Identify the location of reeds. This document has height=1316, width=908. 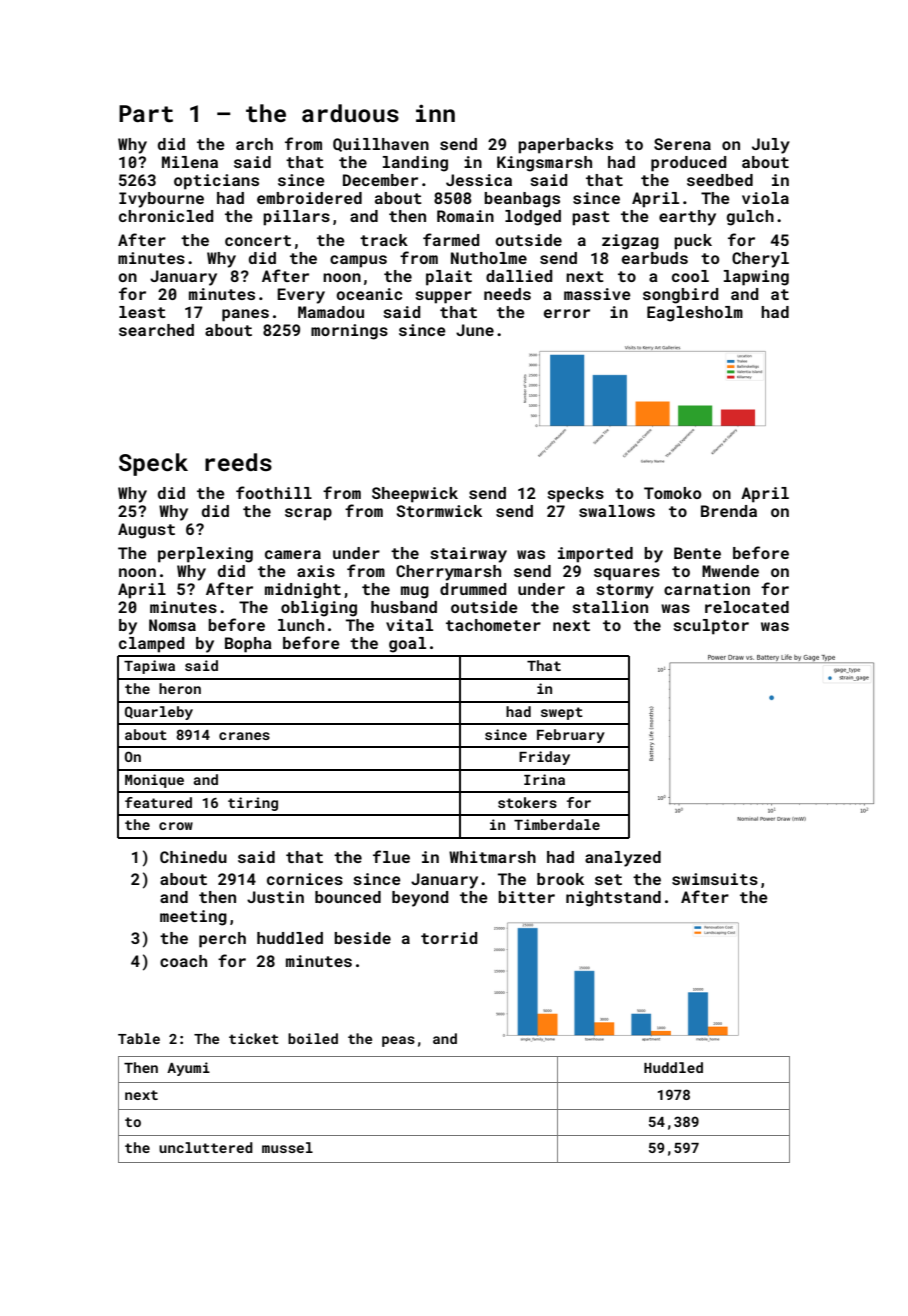
(238, 462).
